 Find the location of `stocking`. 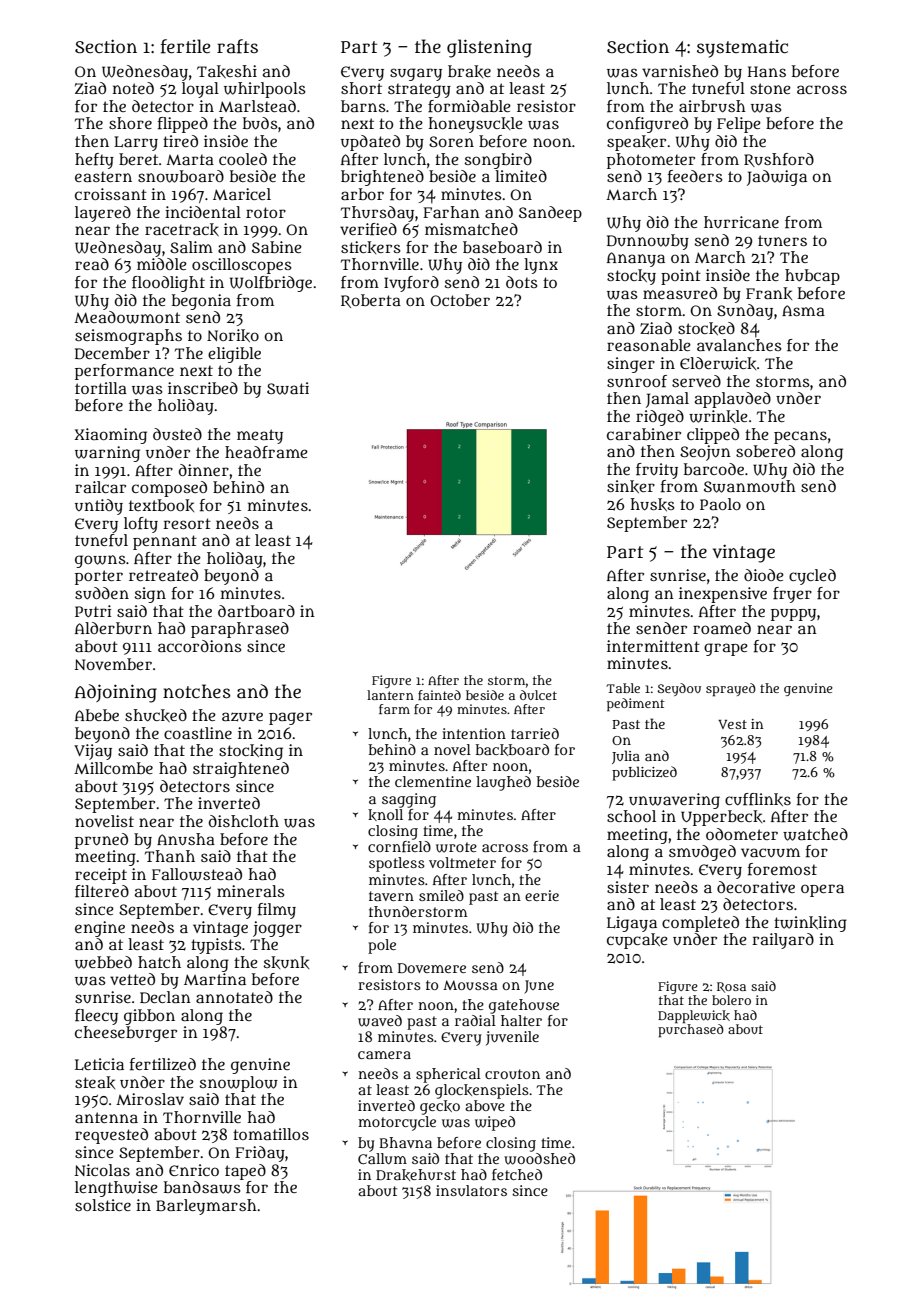

stocking is located at coordinates (251, 752).
